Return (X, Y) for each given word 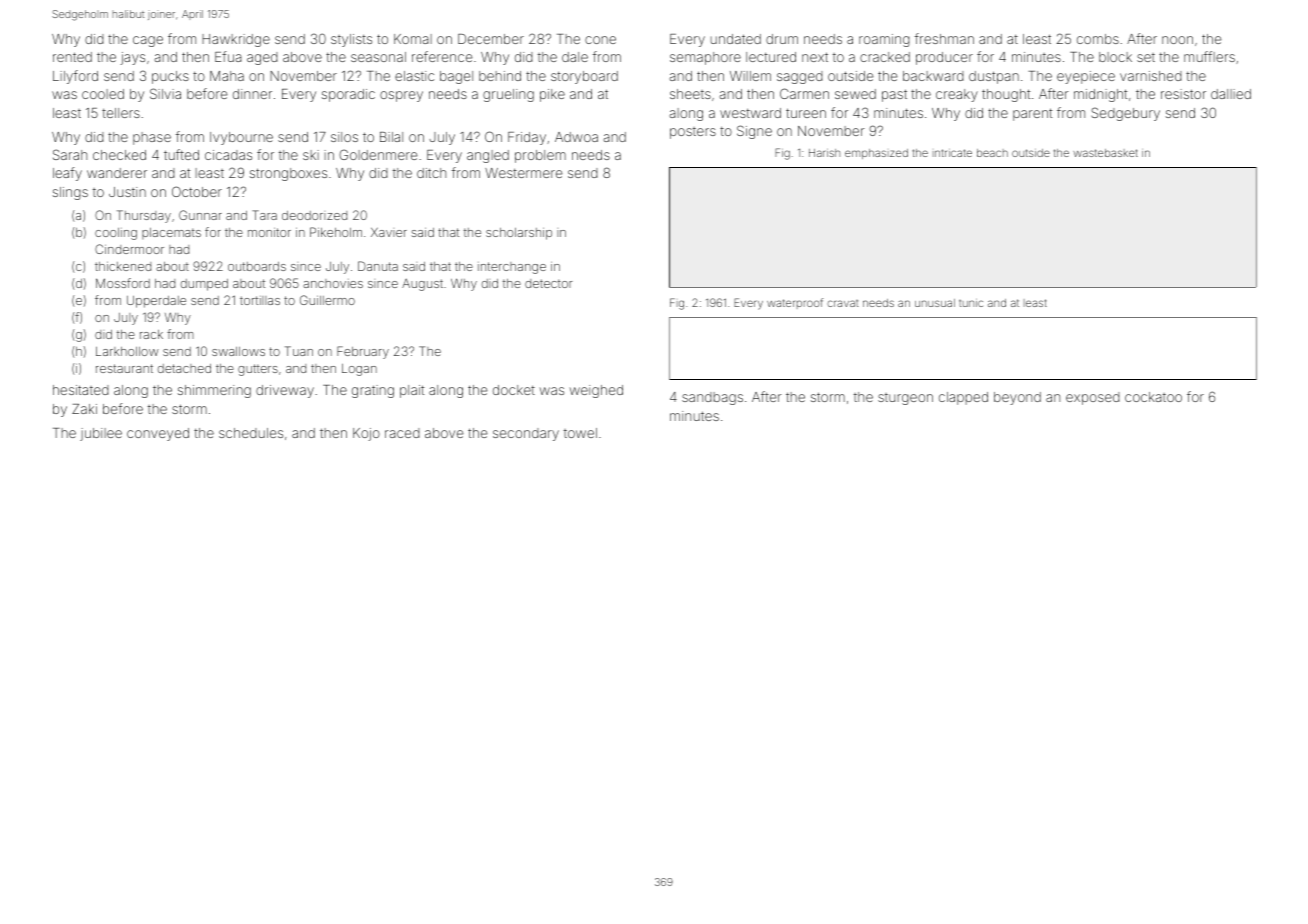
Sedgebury (1126, 114)
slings (70, 193)
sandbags (712, 398)
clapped (963, 398)
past (894, 95)
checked (119, 155)
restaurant (124, 368)
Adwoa (576, 137)
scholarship (519, 234)
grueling (508, 95)
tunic (971, 303)
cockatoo (1153, 397)
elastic (414, 76)
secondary (526, 434)
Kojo (366, 434)
